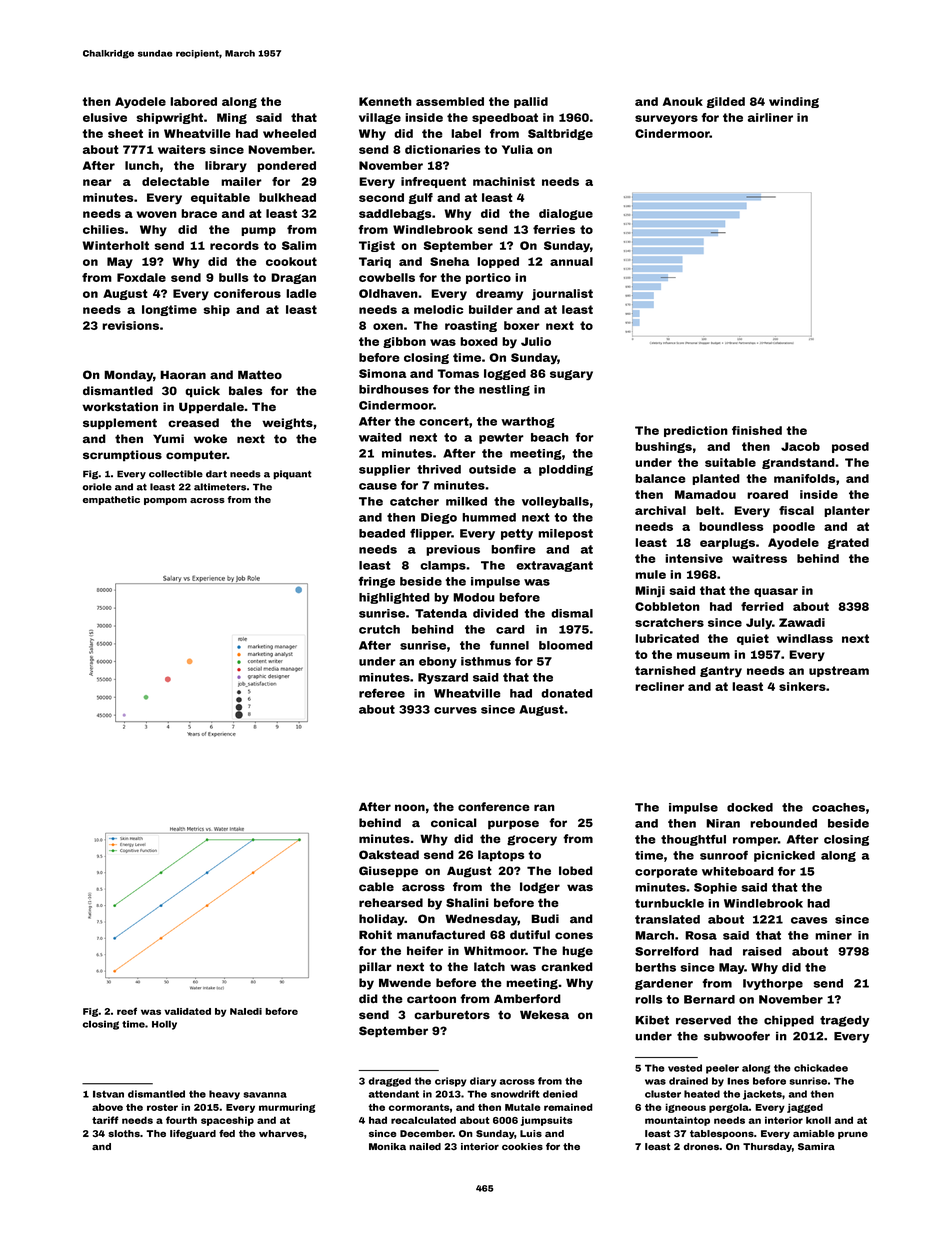 The image size is (952, 1233). I want to click on Tigist, so click(377, 246).
